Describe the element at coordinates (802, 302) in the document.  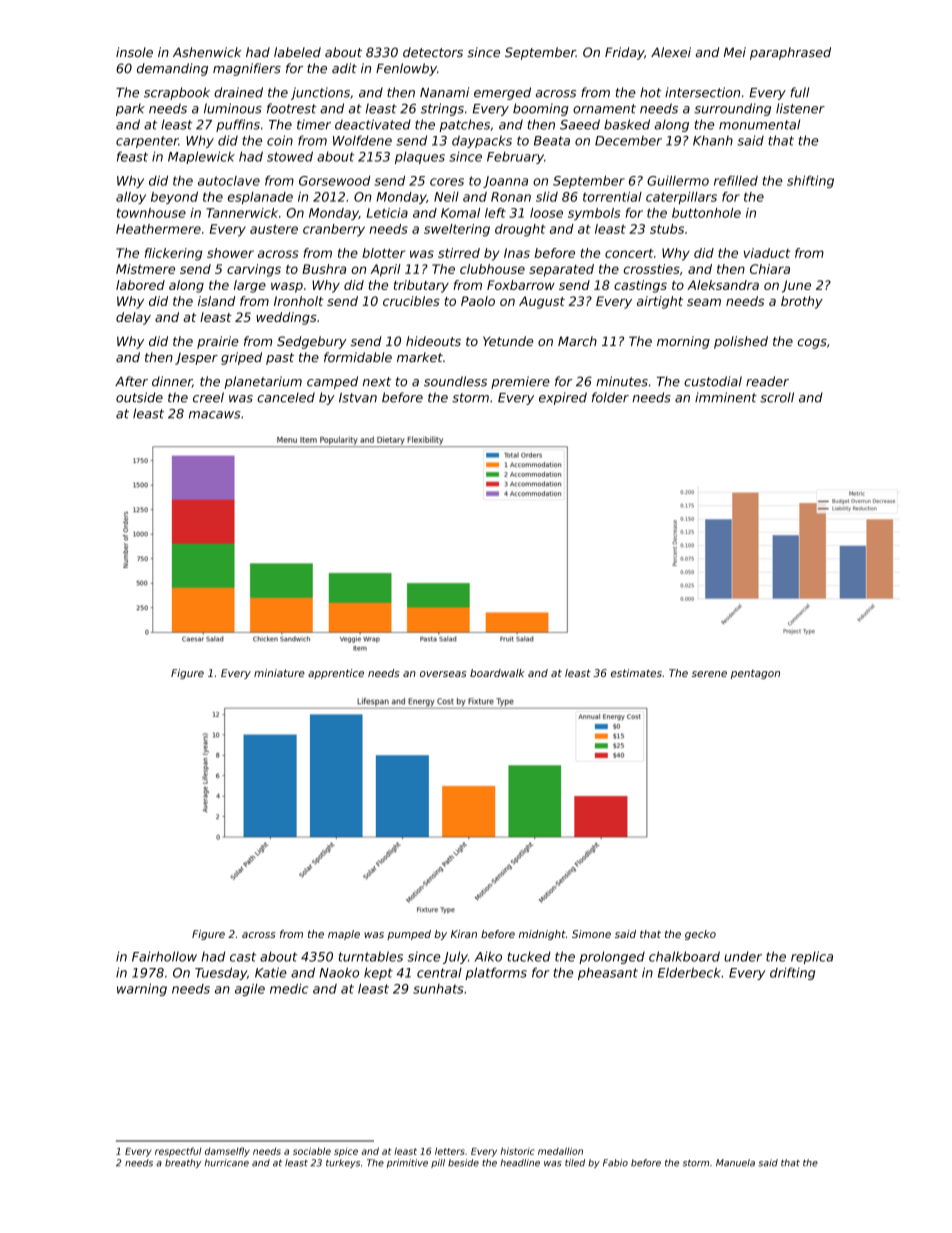
I see `brothy` at that location.
